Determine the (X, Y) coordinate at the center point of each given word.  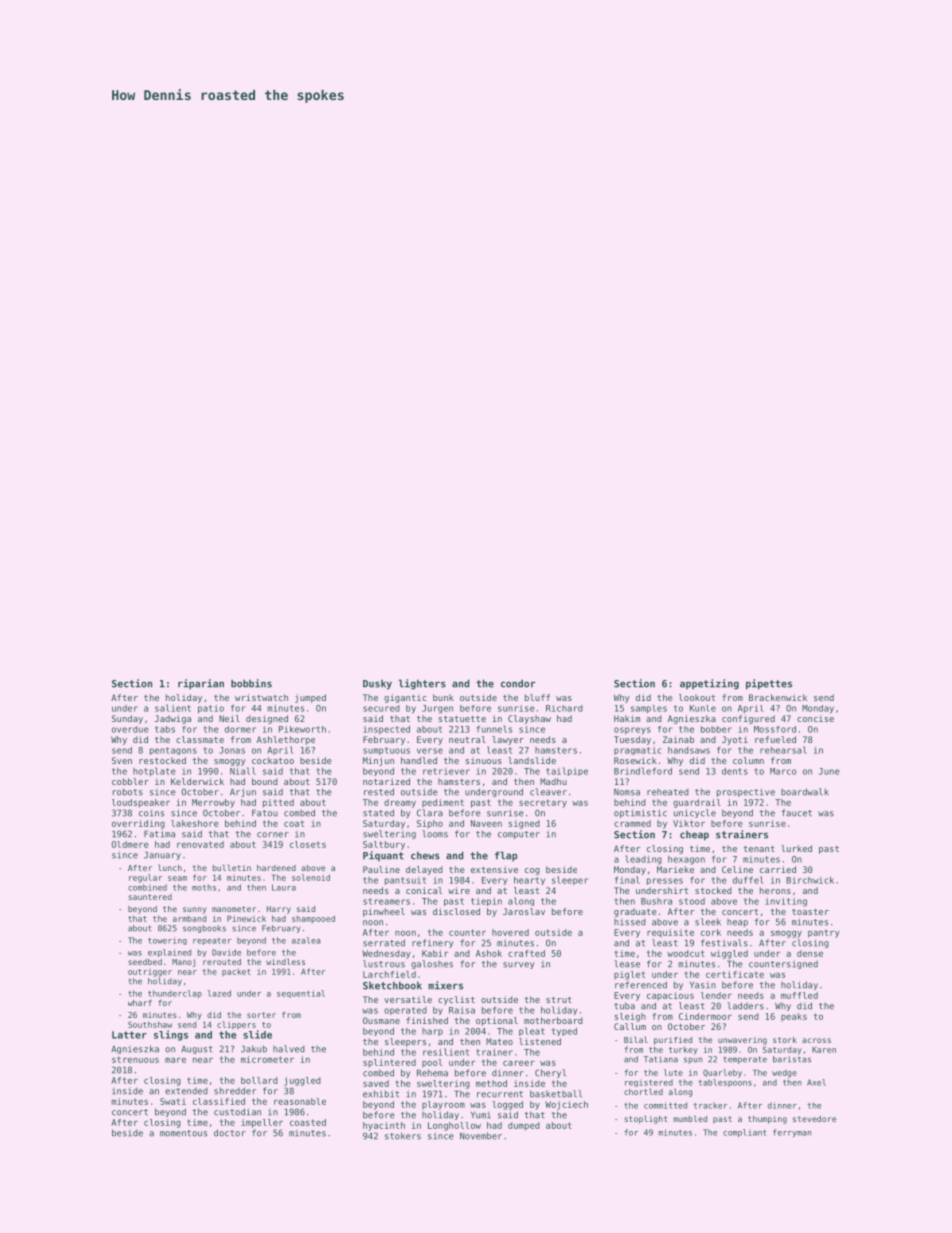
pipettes (769, 684)
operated (405, 1011)
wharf (140, 1003)
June (829, 771)
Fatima (159, 834)
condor (518, 683)
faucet (796, 813)
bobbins (251, 683)
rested (379, 792)
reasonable (300, 1101)
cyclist (456, 1000)
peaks (794, 1017)
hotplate (154, 771)
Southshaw (150, 1024)
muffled (799, 995)
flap (506, 856)
